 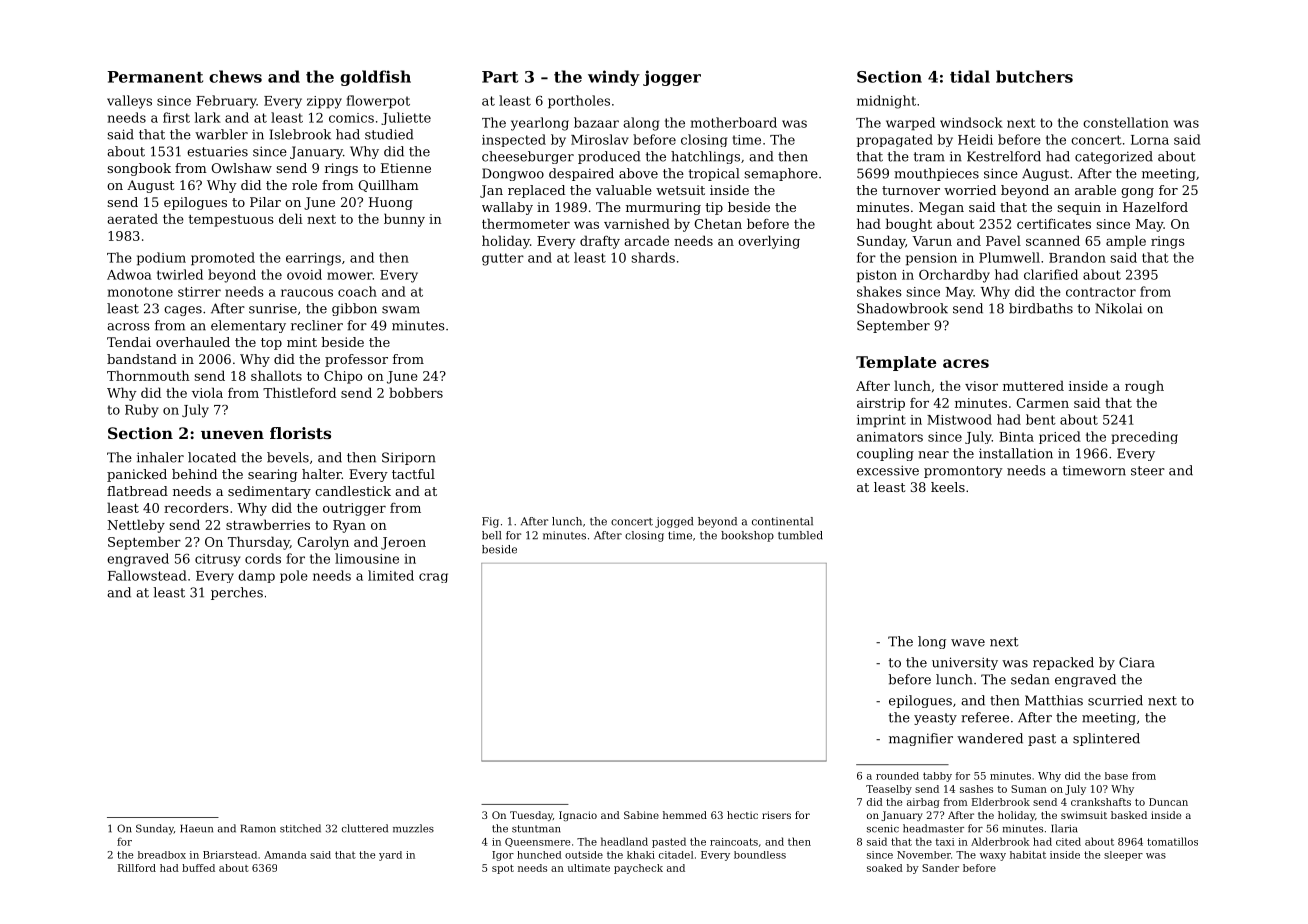 I want to click on Haeun, so click(x=196, y=828).
